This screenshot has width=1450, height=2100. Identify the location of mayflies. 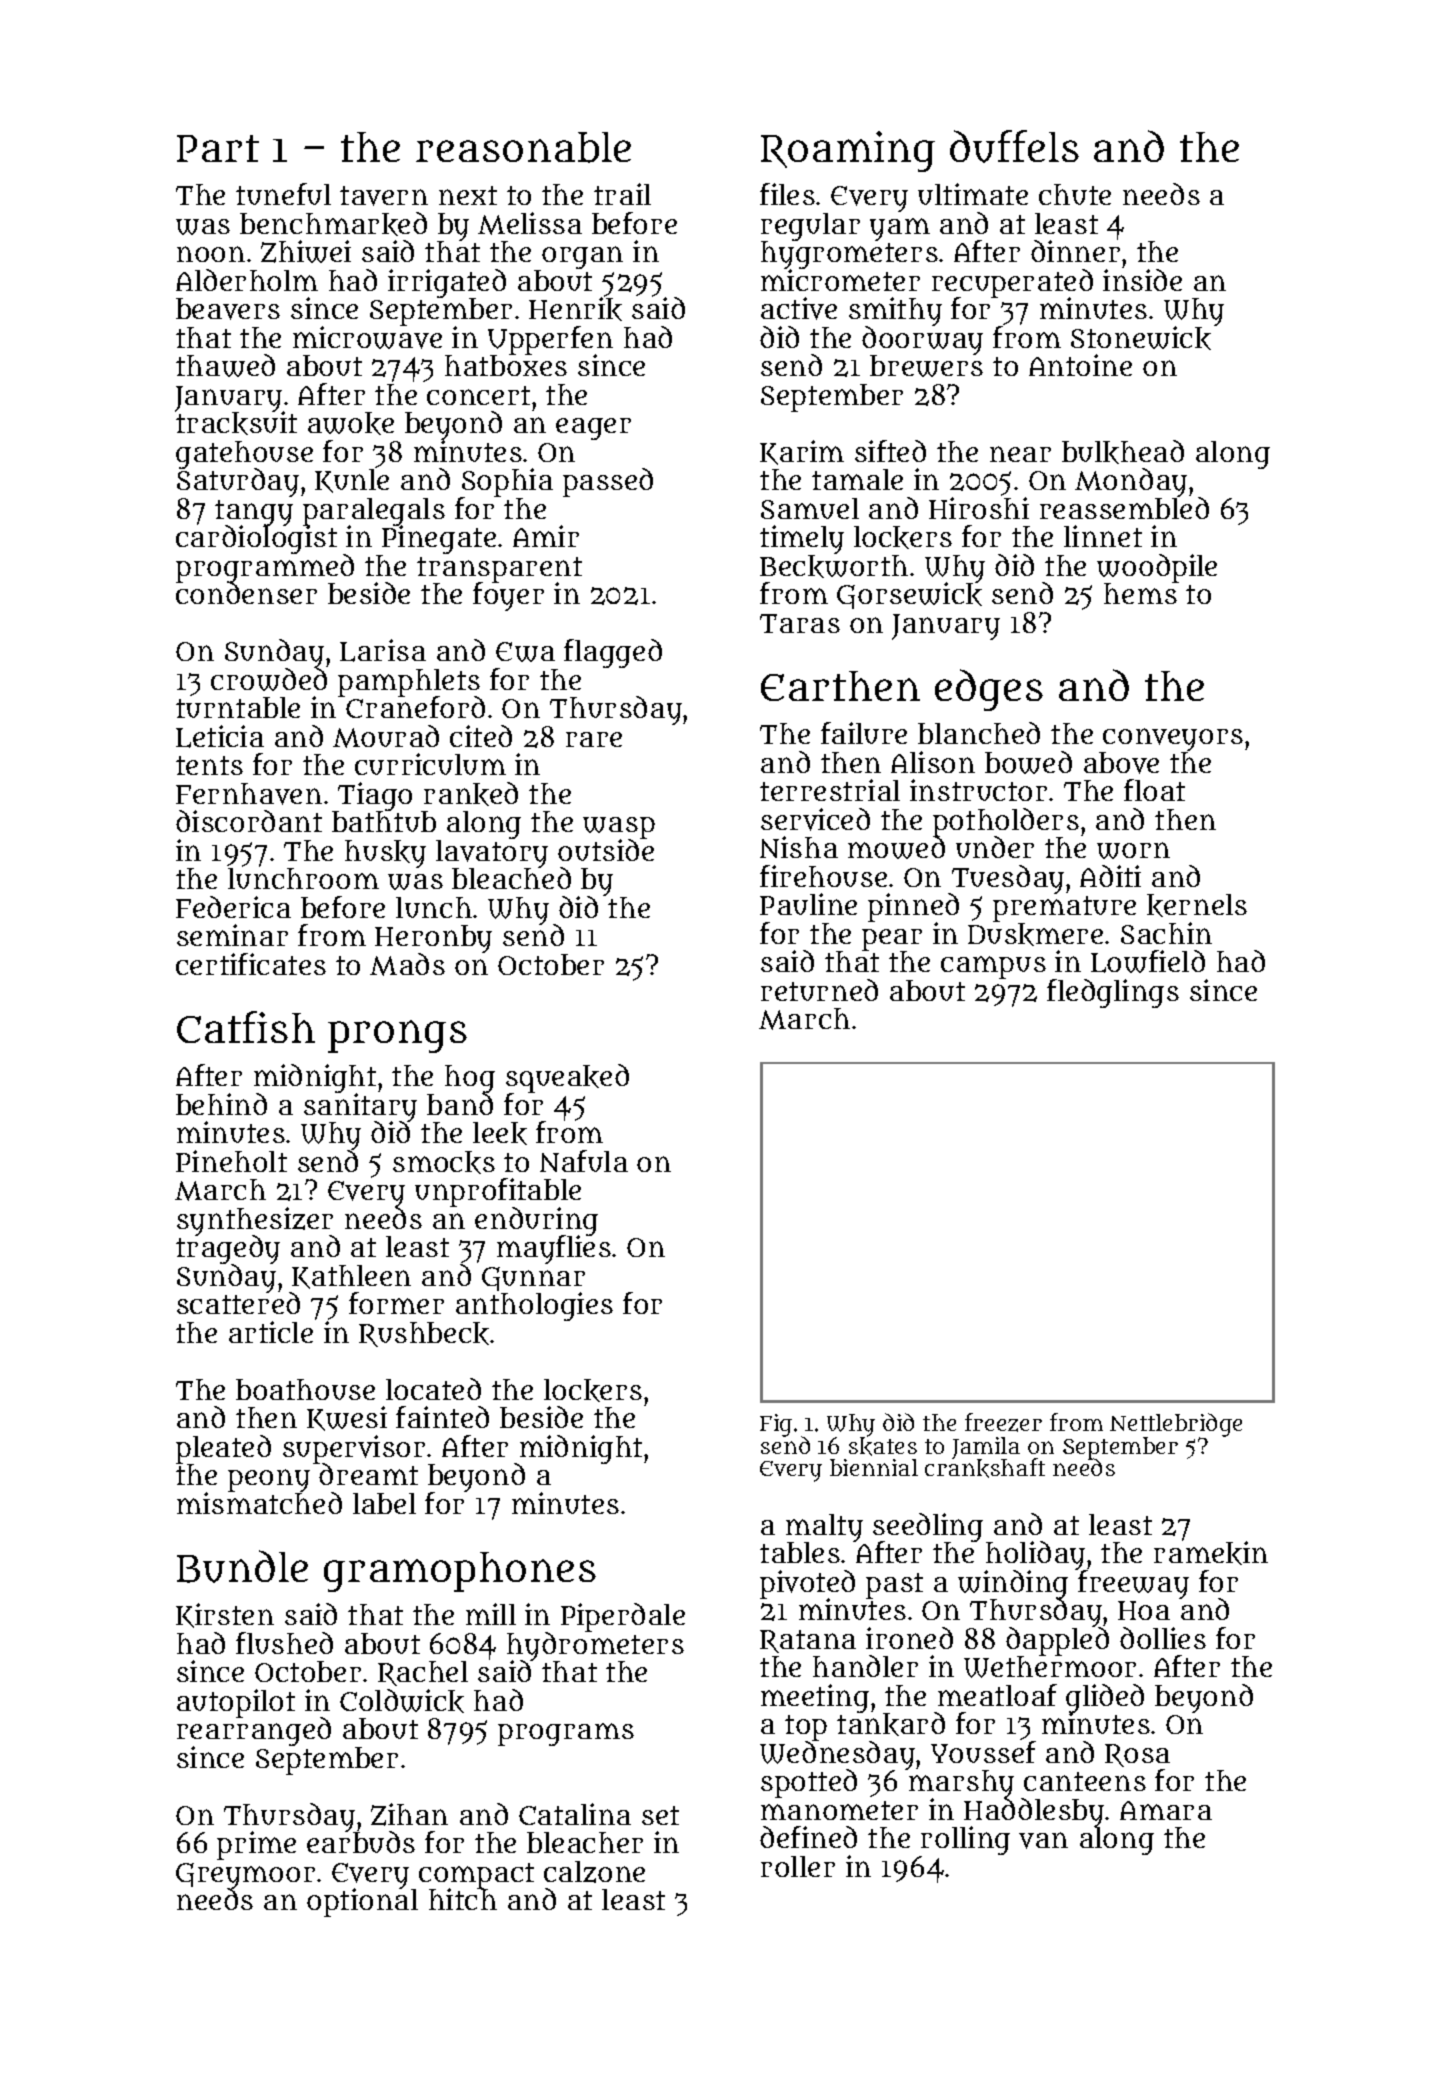
(554, 1250).
